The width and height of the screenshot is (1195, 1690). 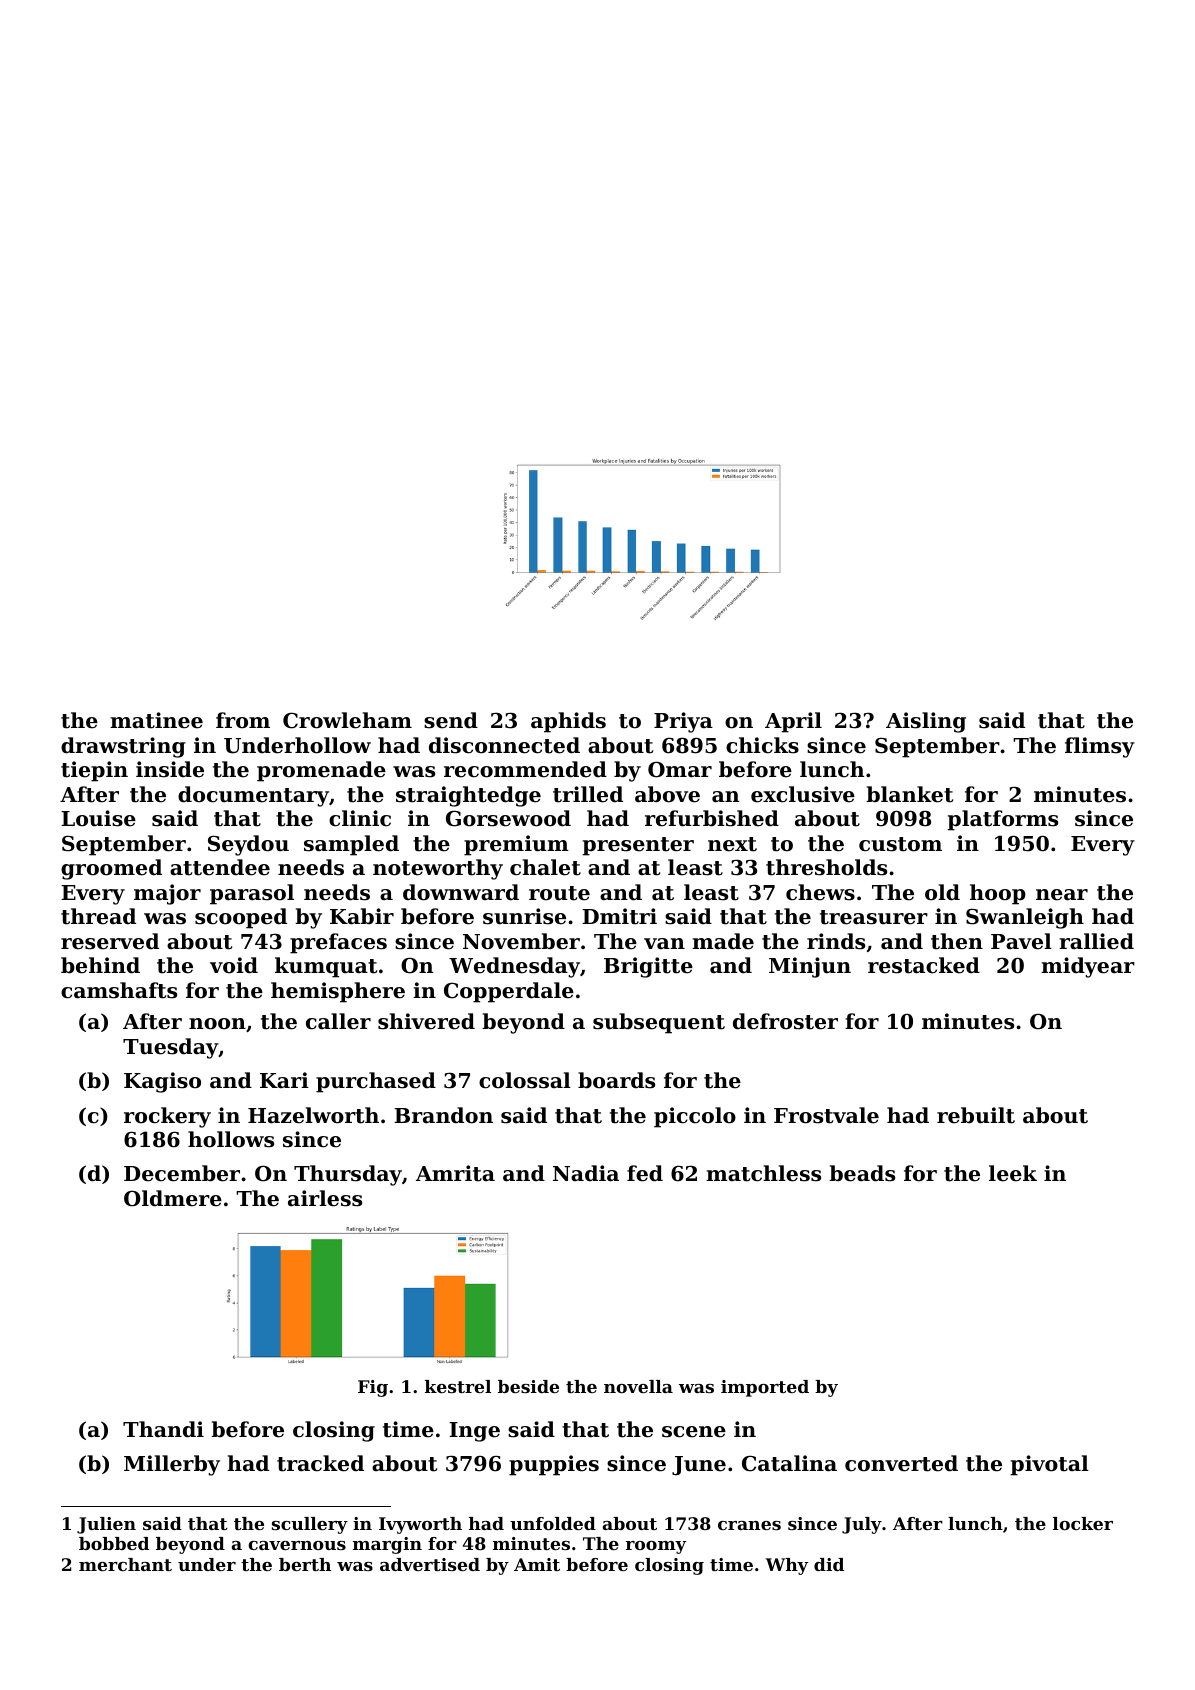 What do you see at coordinates (173, 1198) in the screenshot?
I see `Oldmere` at bounding box center [173, 1198].
